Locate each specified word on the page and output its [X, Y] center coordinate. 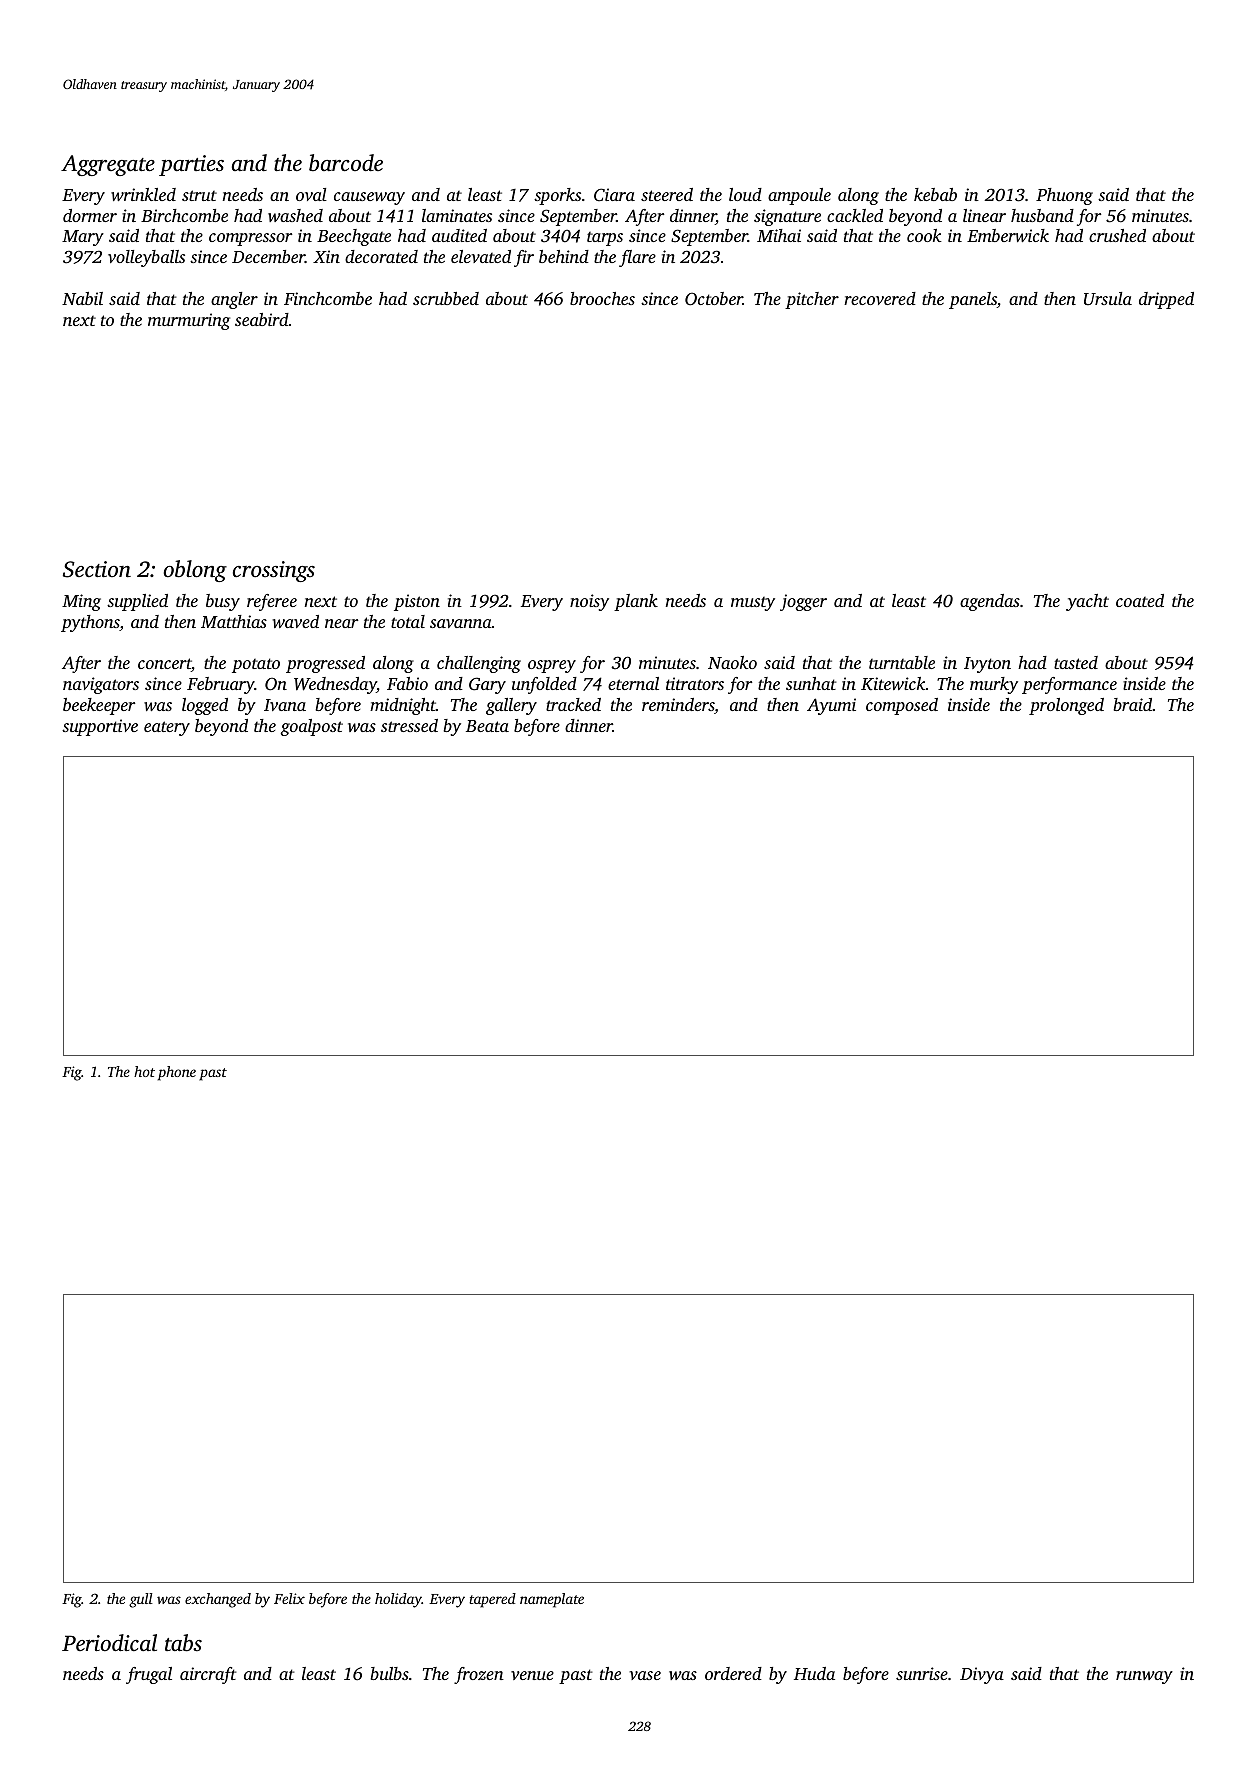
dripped [1166, 300]
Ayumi [831, 706]
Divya [982, 1675]
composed [902, 706]
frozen [479, 1675]
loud [745, 194]
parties [191, 165]
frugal [149, 1675]
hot [144, 1071]
